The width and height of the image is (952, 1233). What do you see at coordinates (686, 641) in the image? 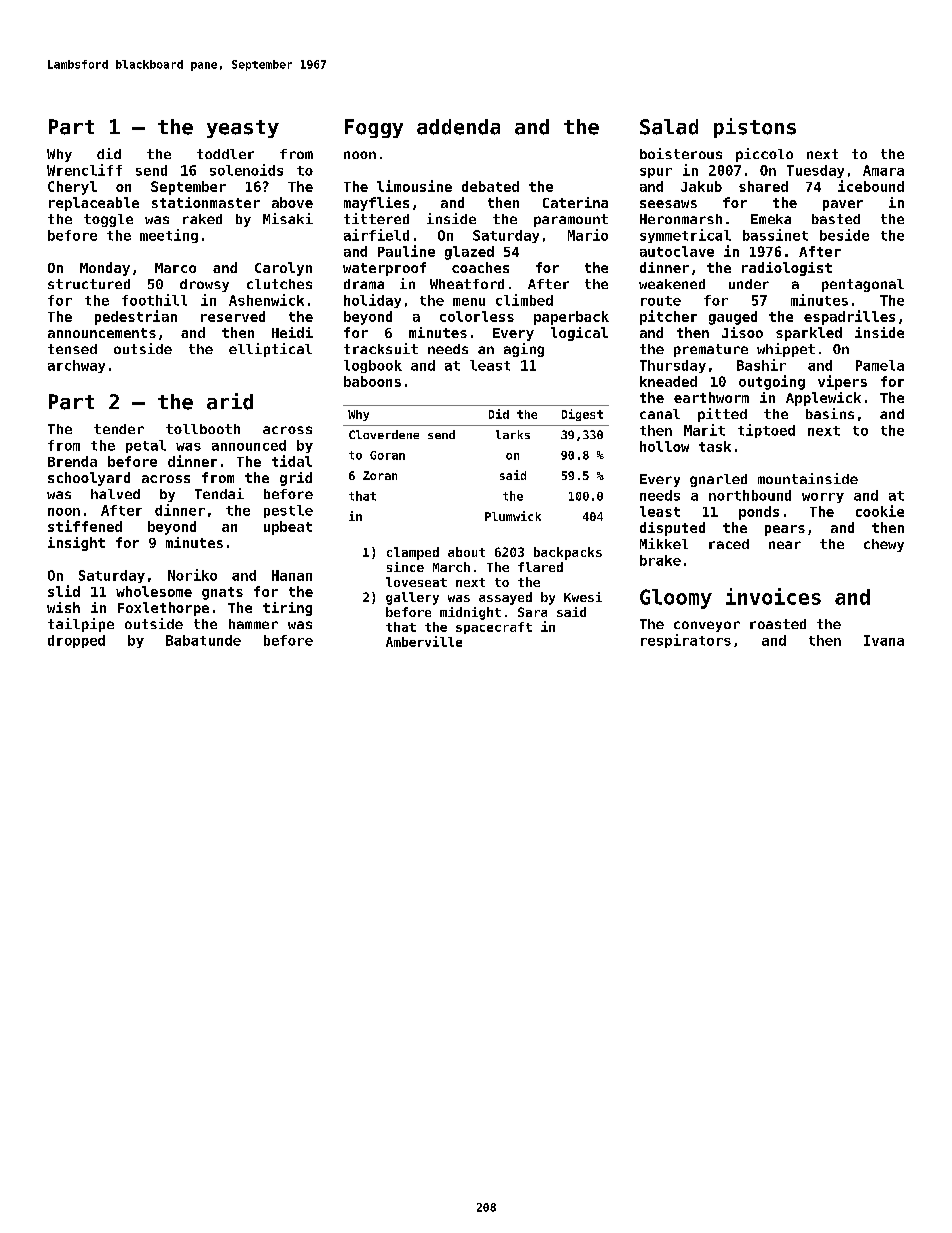
I see `respirators` at bounding box center [686, 641].
